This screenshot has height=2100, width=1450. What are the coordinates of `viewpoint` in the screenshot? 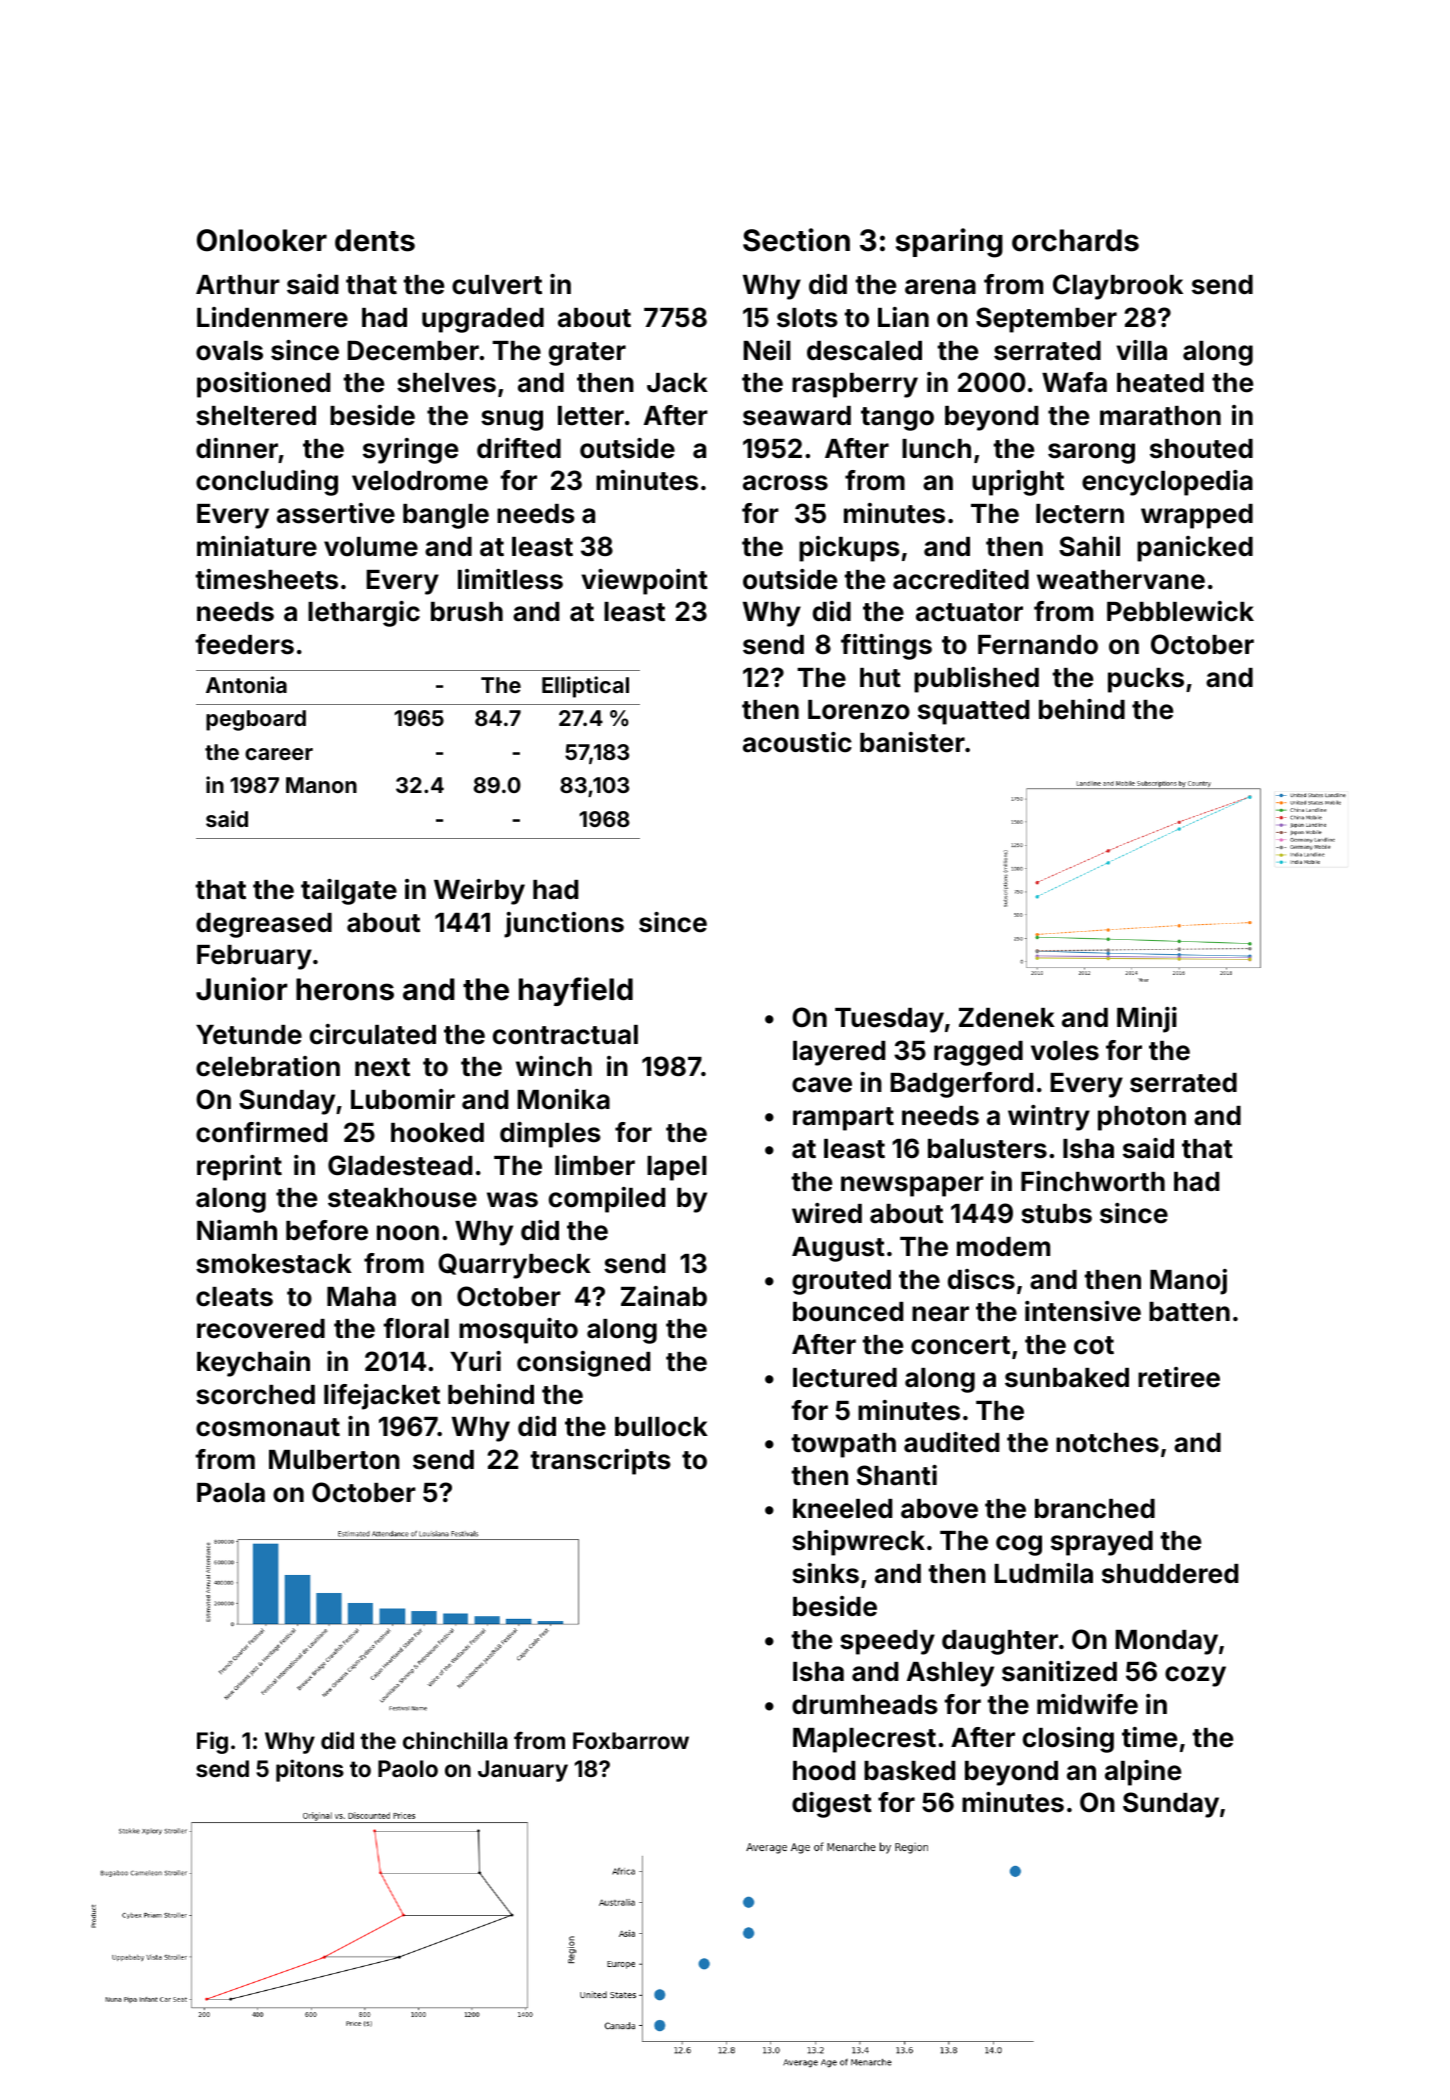 It's located at (644, 582).
